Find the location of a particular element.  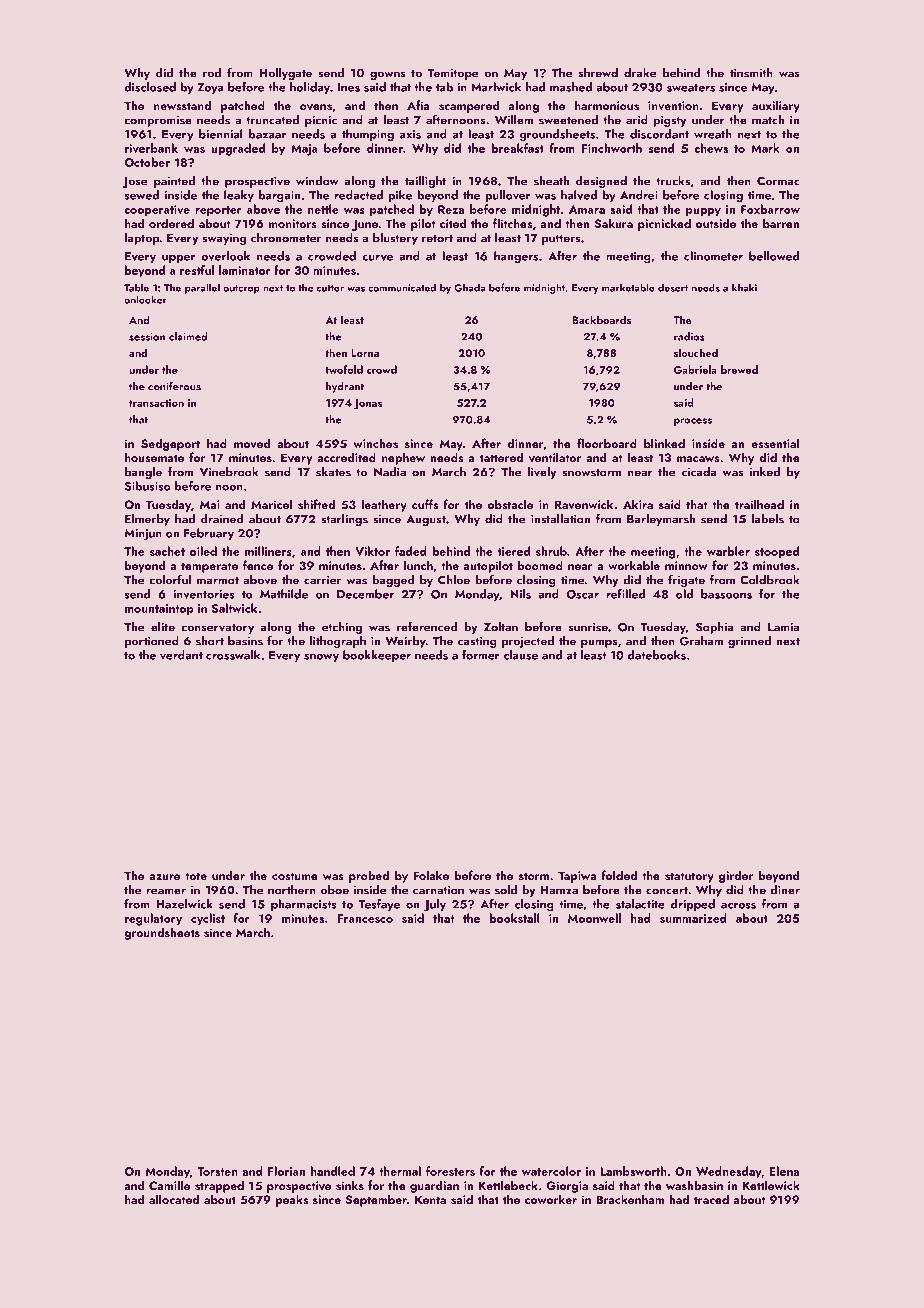

rod is located at coordinates (212, 73).
